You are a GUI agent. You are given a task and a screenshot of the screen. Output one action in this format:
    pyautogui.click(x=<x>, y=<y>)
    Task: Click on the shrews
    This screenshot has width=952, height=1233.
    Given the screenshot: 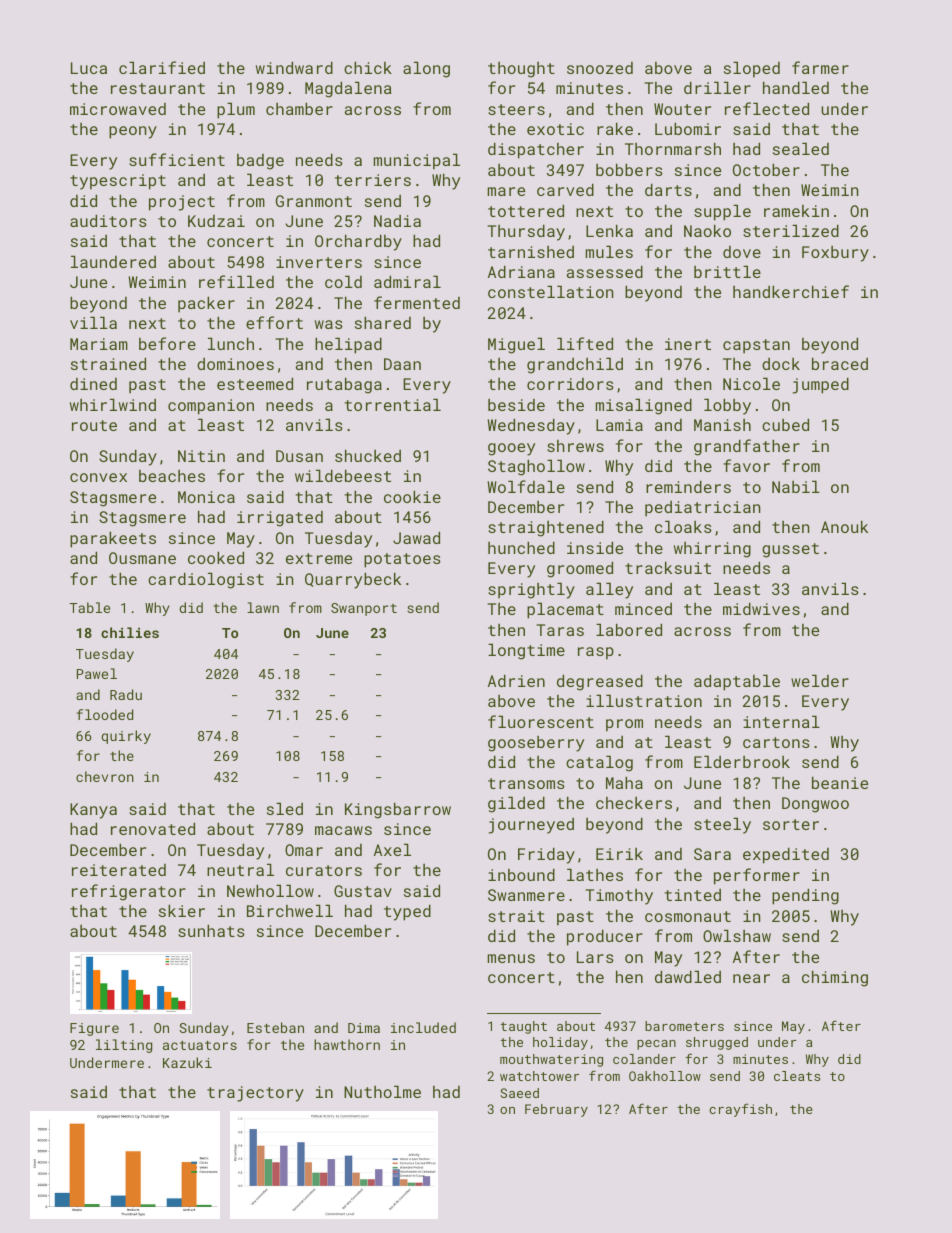 What is the action you would take?
    pyautogui.click(x=575, y=446)
